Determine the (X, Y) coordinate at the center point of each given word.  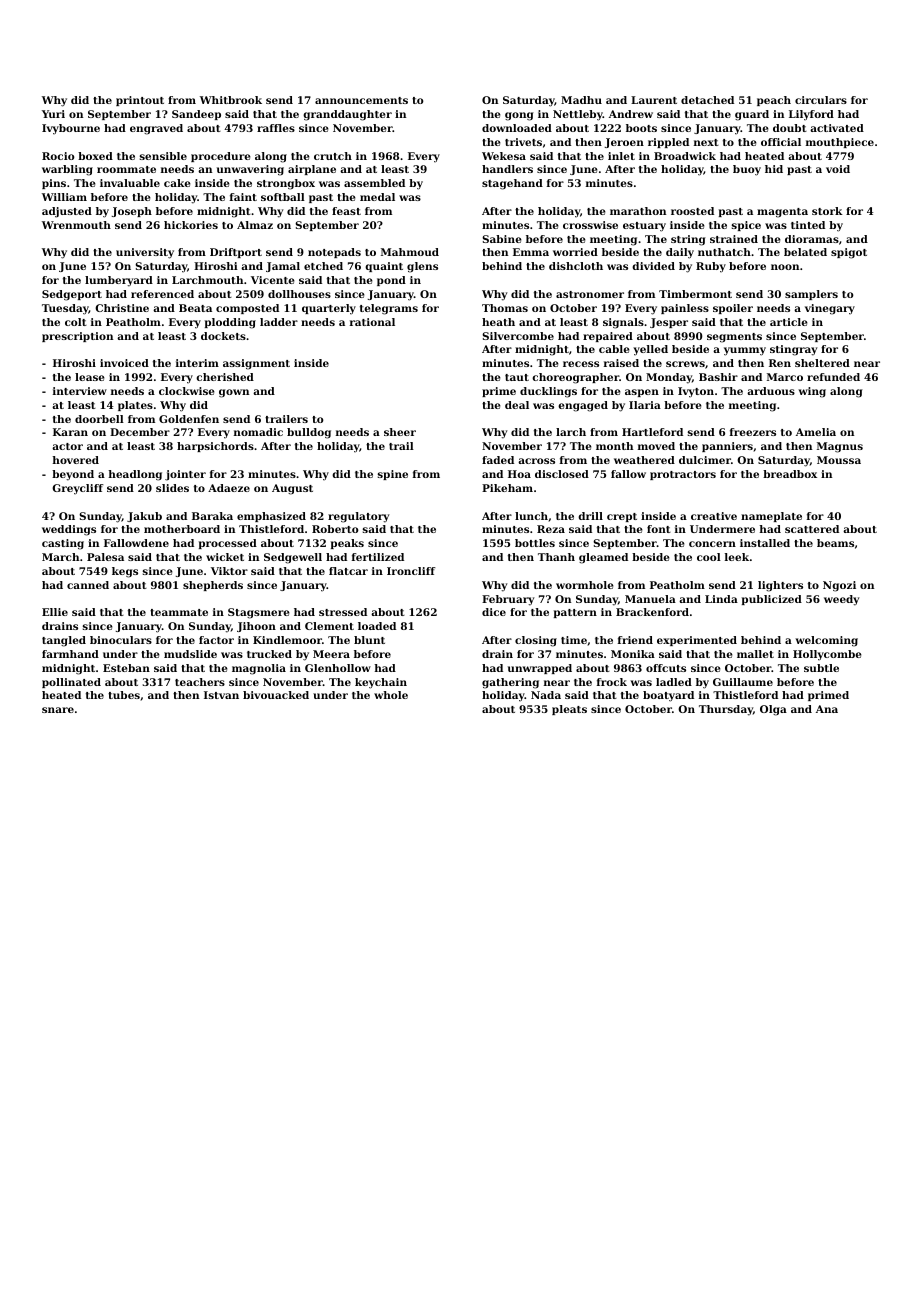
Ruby (711, 267)
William (64, 197)
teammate (179, 612)
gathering (510, 683)
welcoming (826, 641)
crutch (333, 156)
